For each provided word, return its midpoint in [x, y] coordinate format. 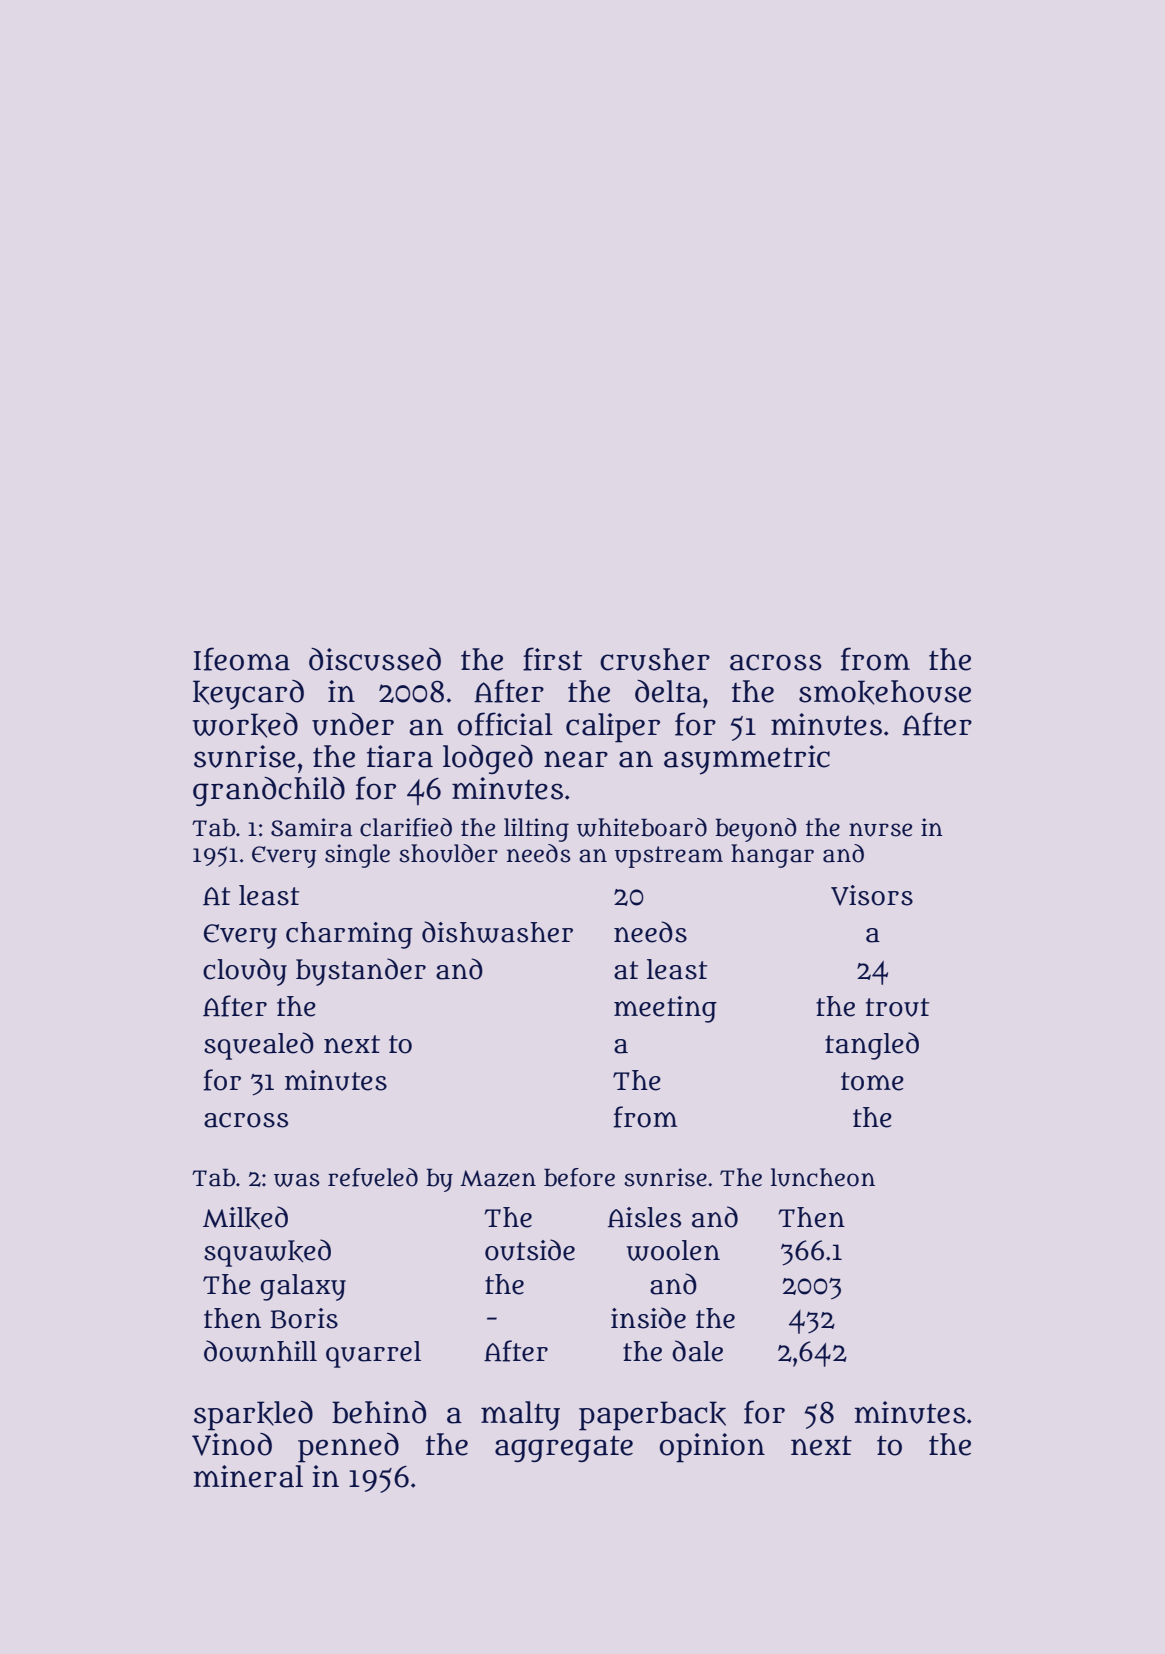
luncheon [823, 1177]
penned [348, 1448]
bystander [361, 972]
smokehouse [885, 692]
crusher [655, 659]
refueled [373, 1177]
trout [897, 1007]
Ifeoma [242, 659]
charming [349, 935]
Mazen [498, 1178]
